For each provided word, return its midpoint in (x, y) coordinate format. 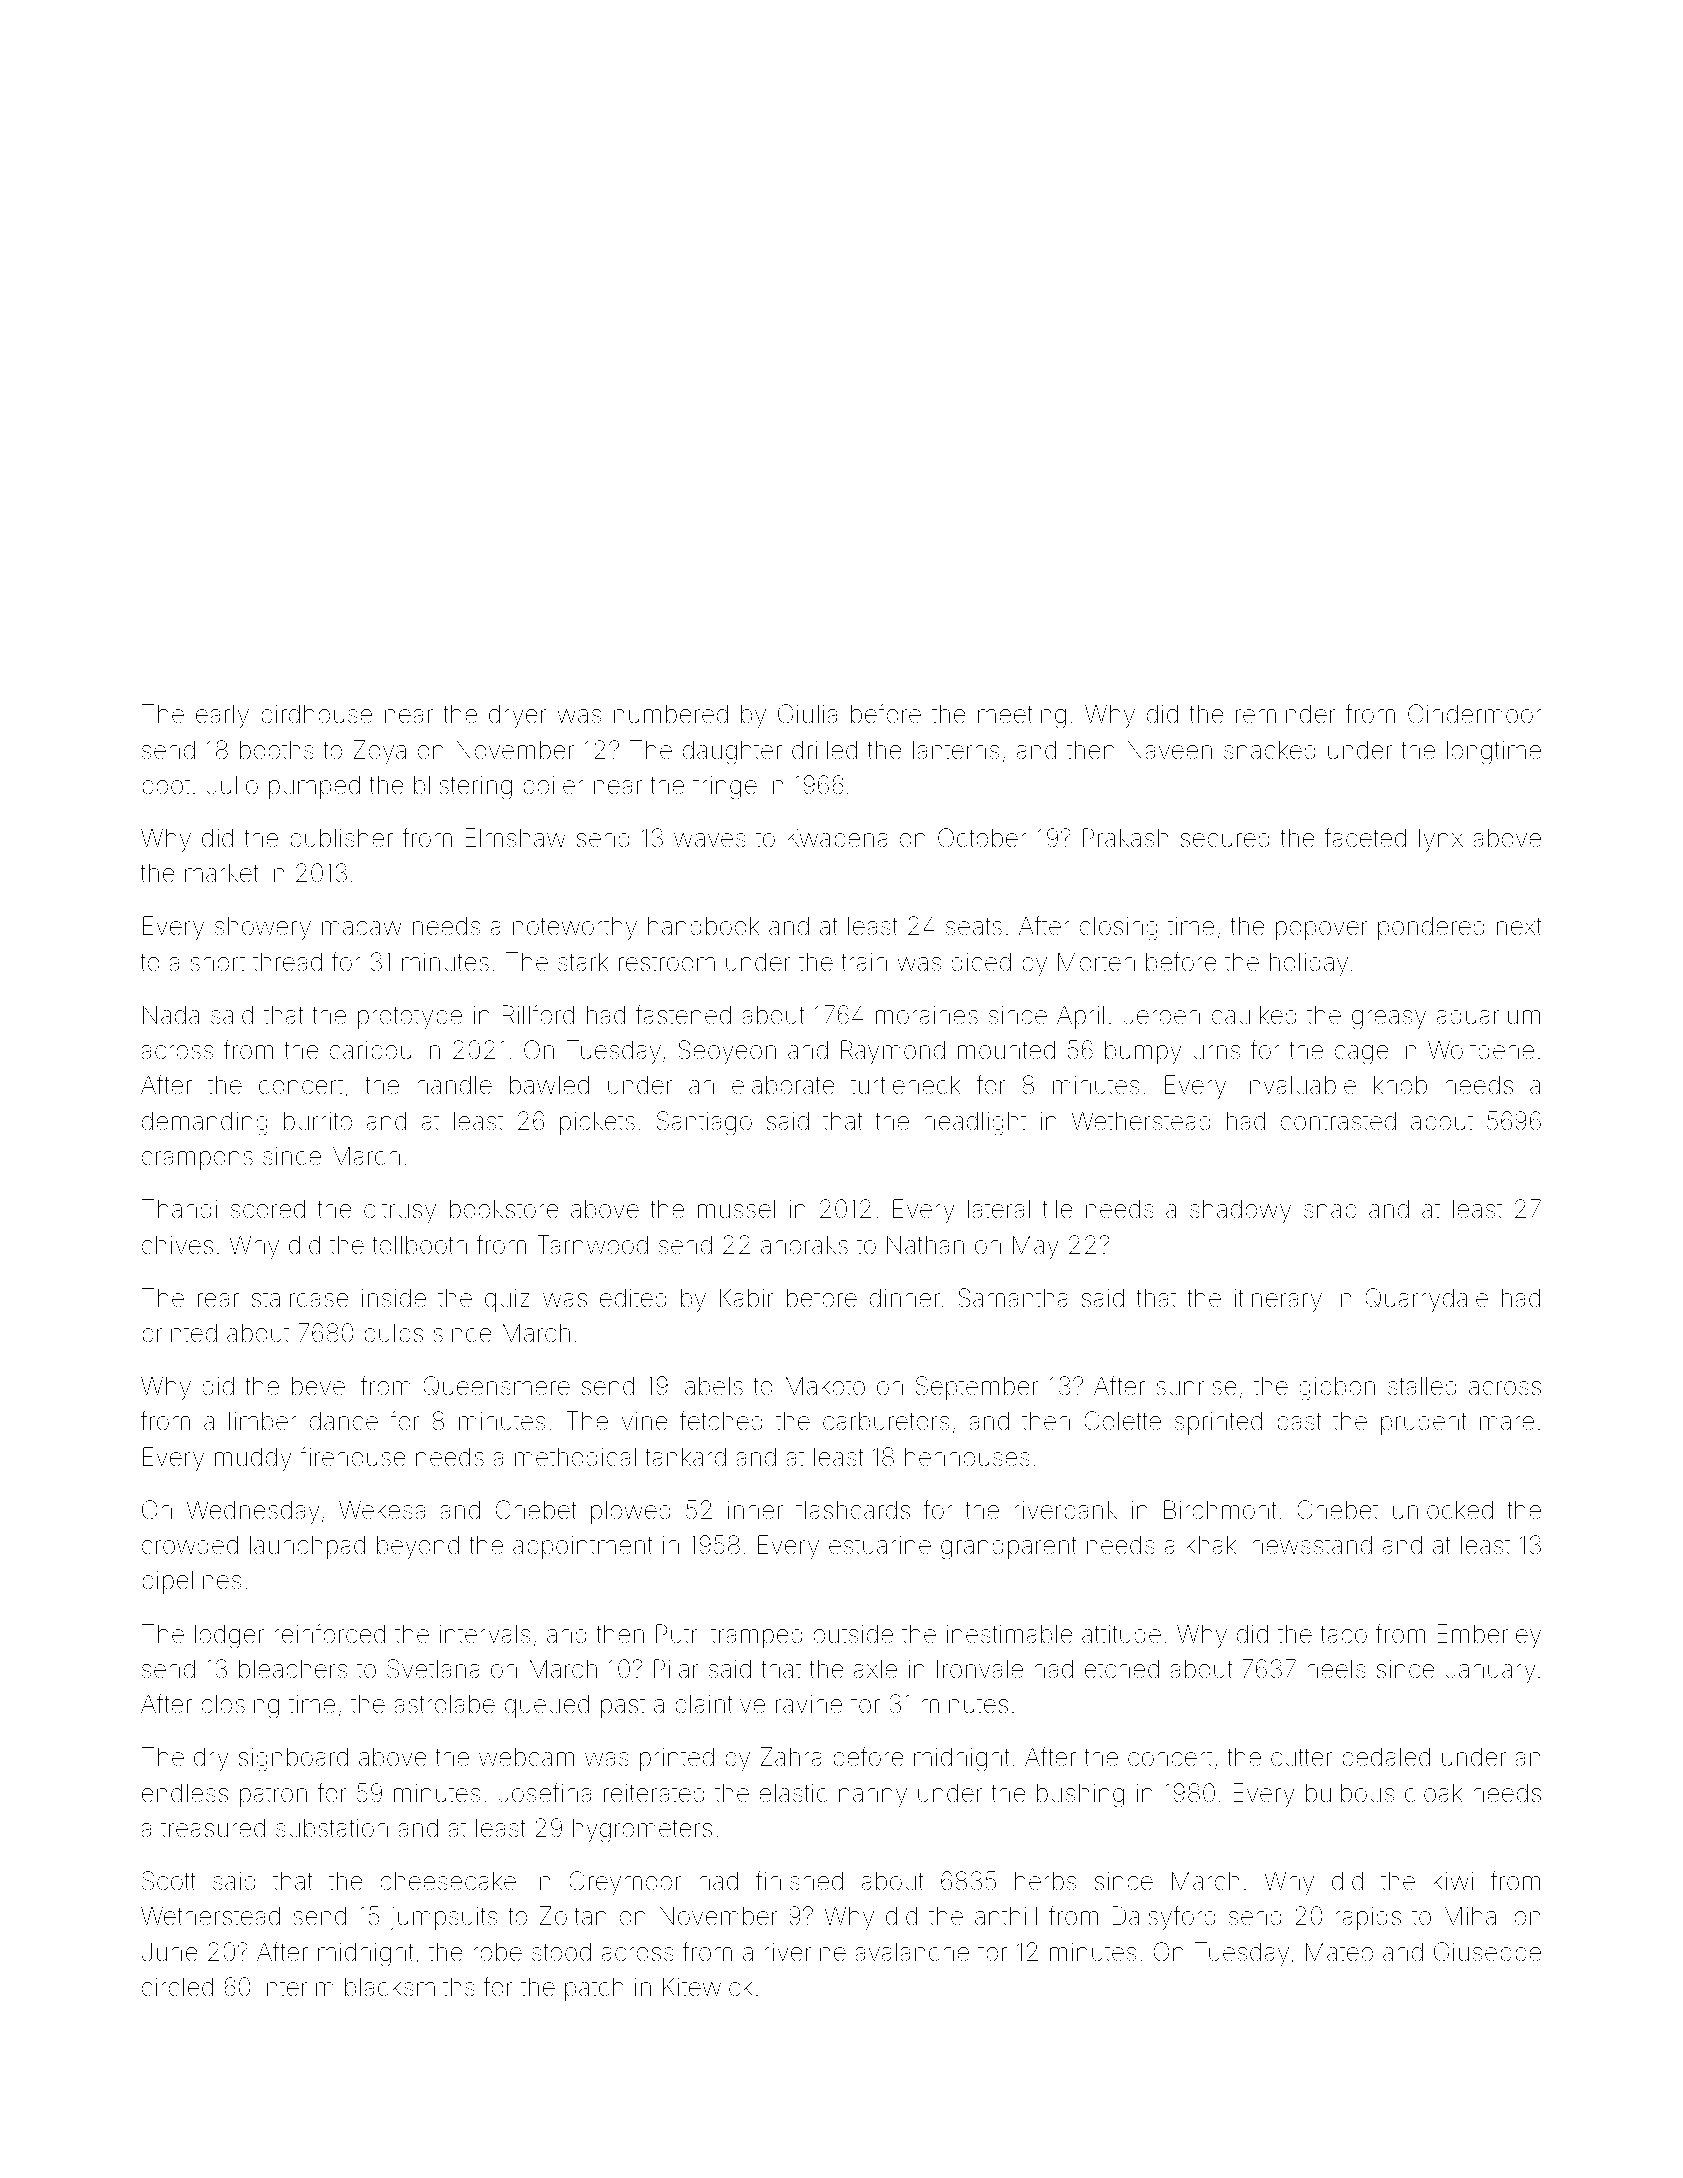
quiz (507, 1300)
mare (1507, 1423)
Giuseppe (1487, 1954)
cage (1362, 1055)
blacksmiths (410, 1987)
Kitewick (708, 1987)
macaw (362, 928)
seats (974, 927)
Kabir (747, 1298)
